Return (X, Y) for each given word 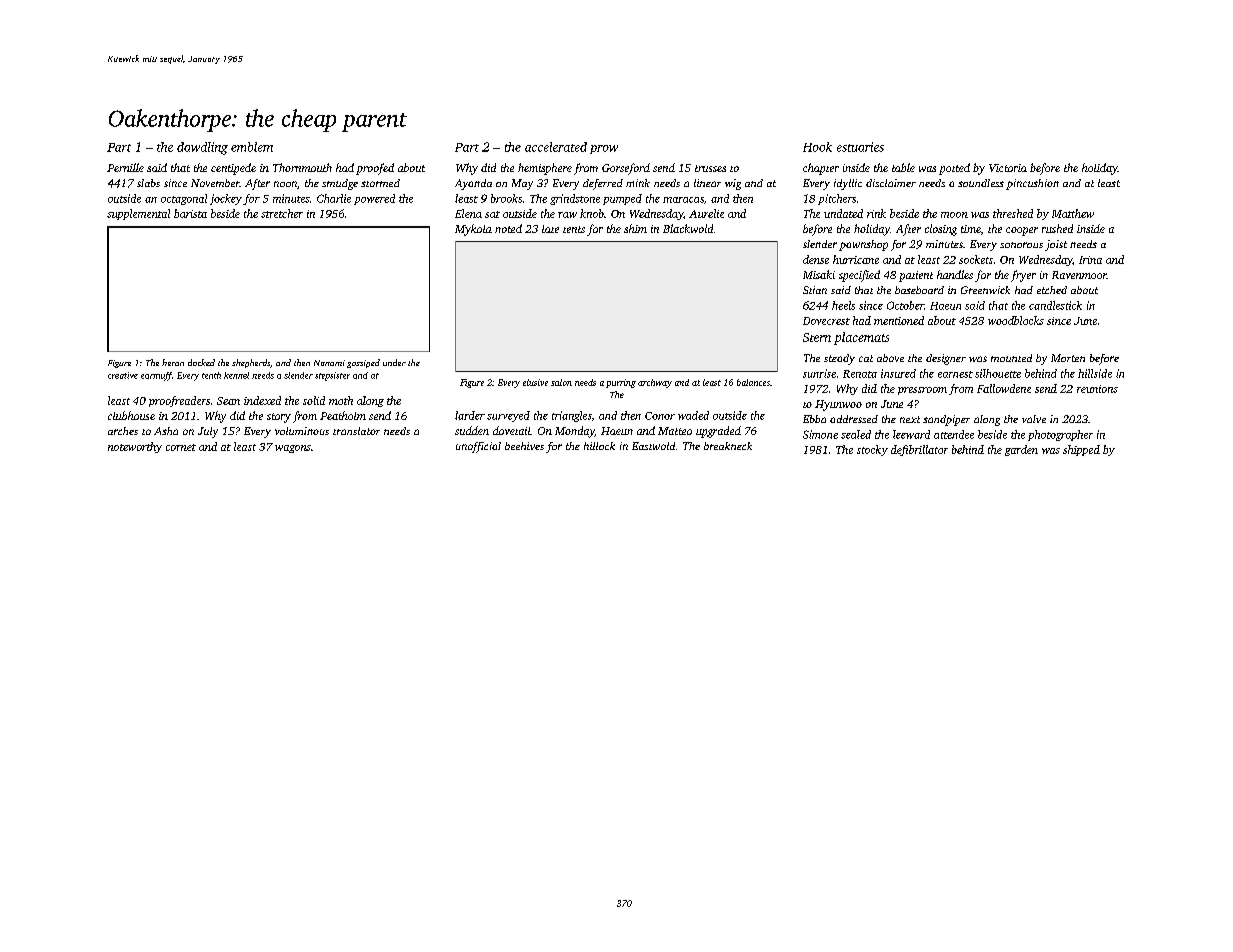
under (394, 362)
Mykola (473, 230)
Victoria (1008, 168)
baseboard (919, 290)
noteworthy (135, 447)
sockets (976, 259)
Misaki (819, 274)
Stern (817, 337)
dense (816, 259)
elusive (535, 382)
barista (190, 213)
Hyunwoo (838, 405)
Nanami (329, 363)
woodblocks (1016, 320)
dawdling (202, 148)
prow (604, 149)
